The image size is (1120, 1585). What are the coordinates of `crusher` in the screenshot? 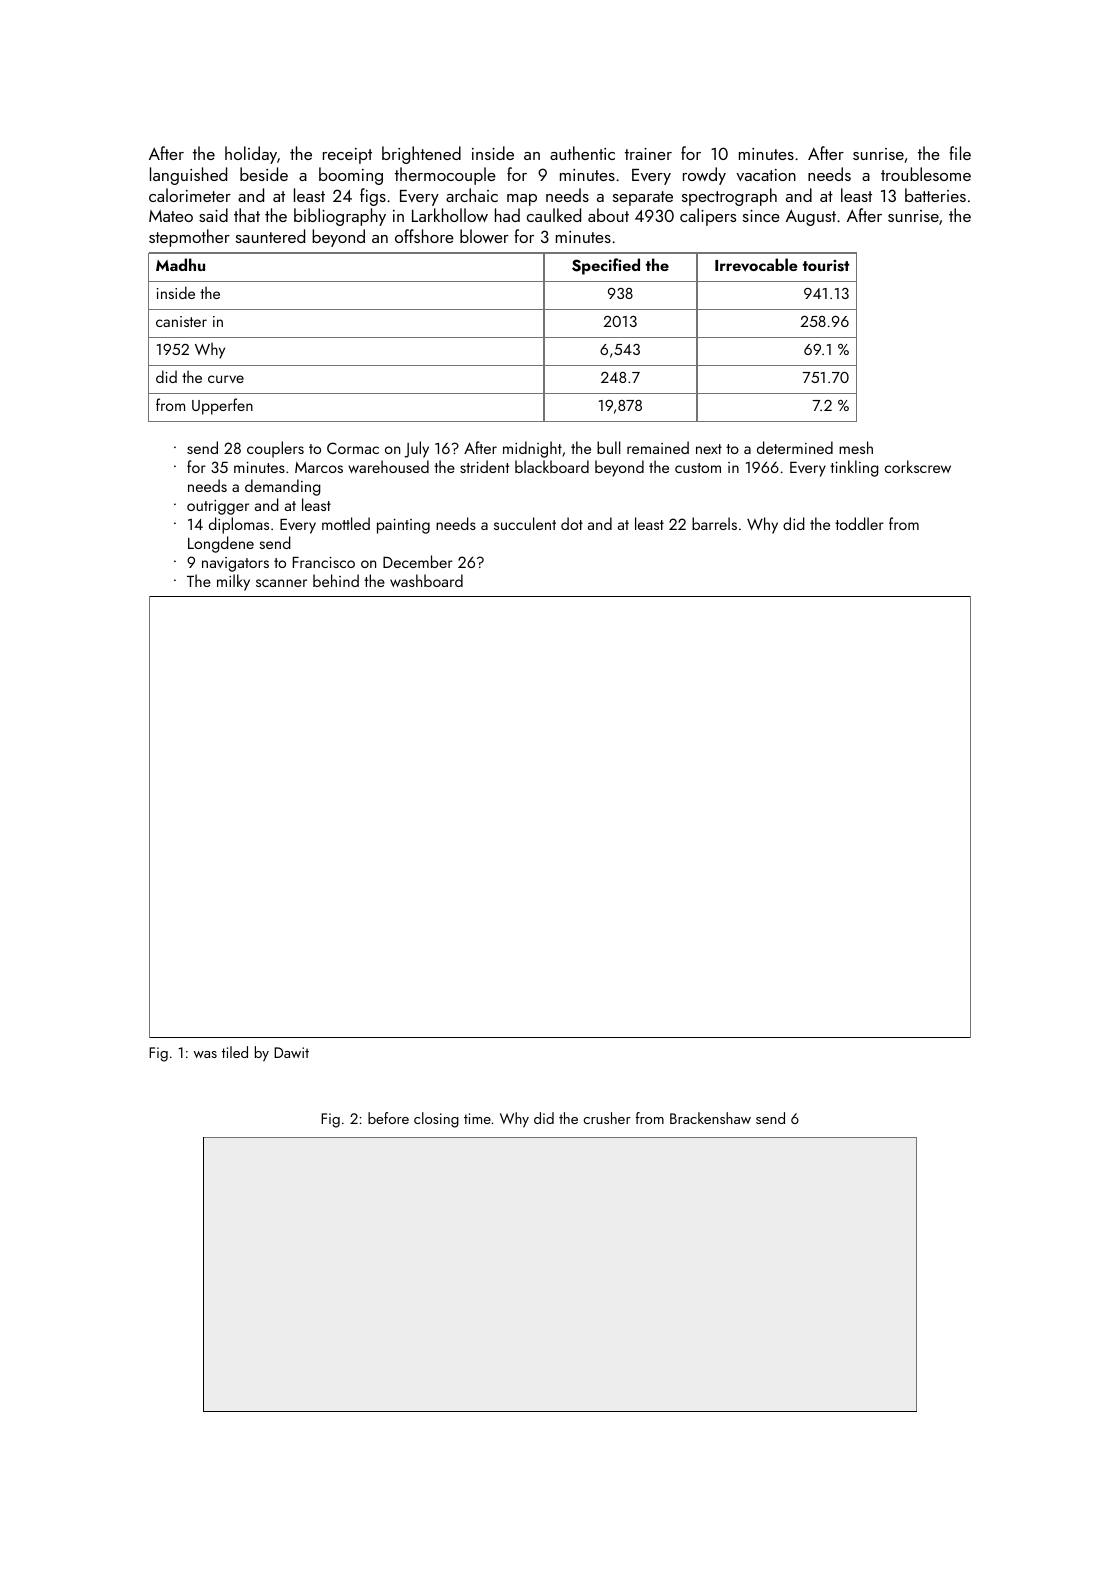 It's located at (607, 1118).
